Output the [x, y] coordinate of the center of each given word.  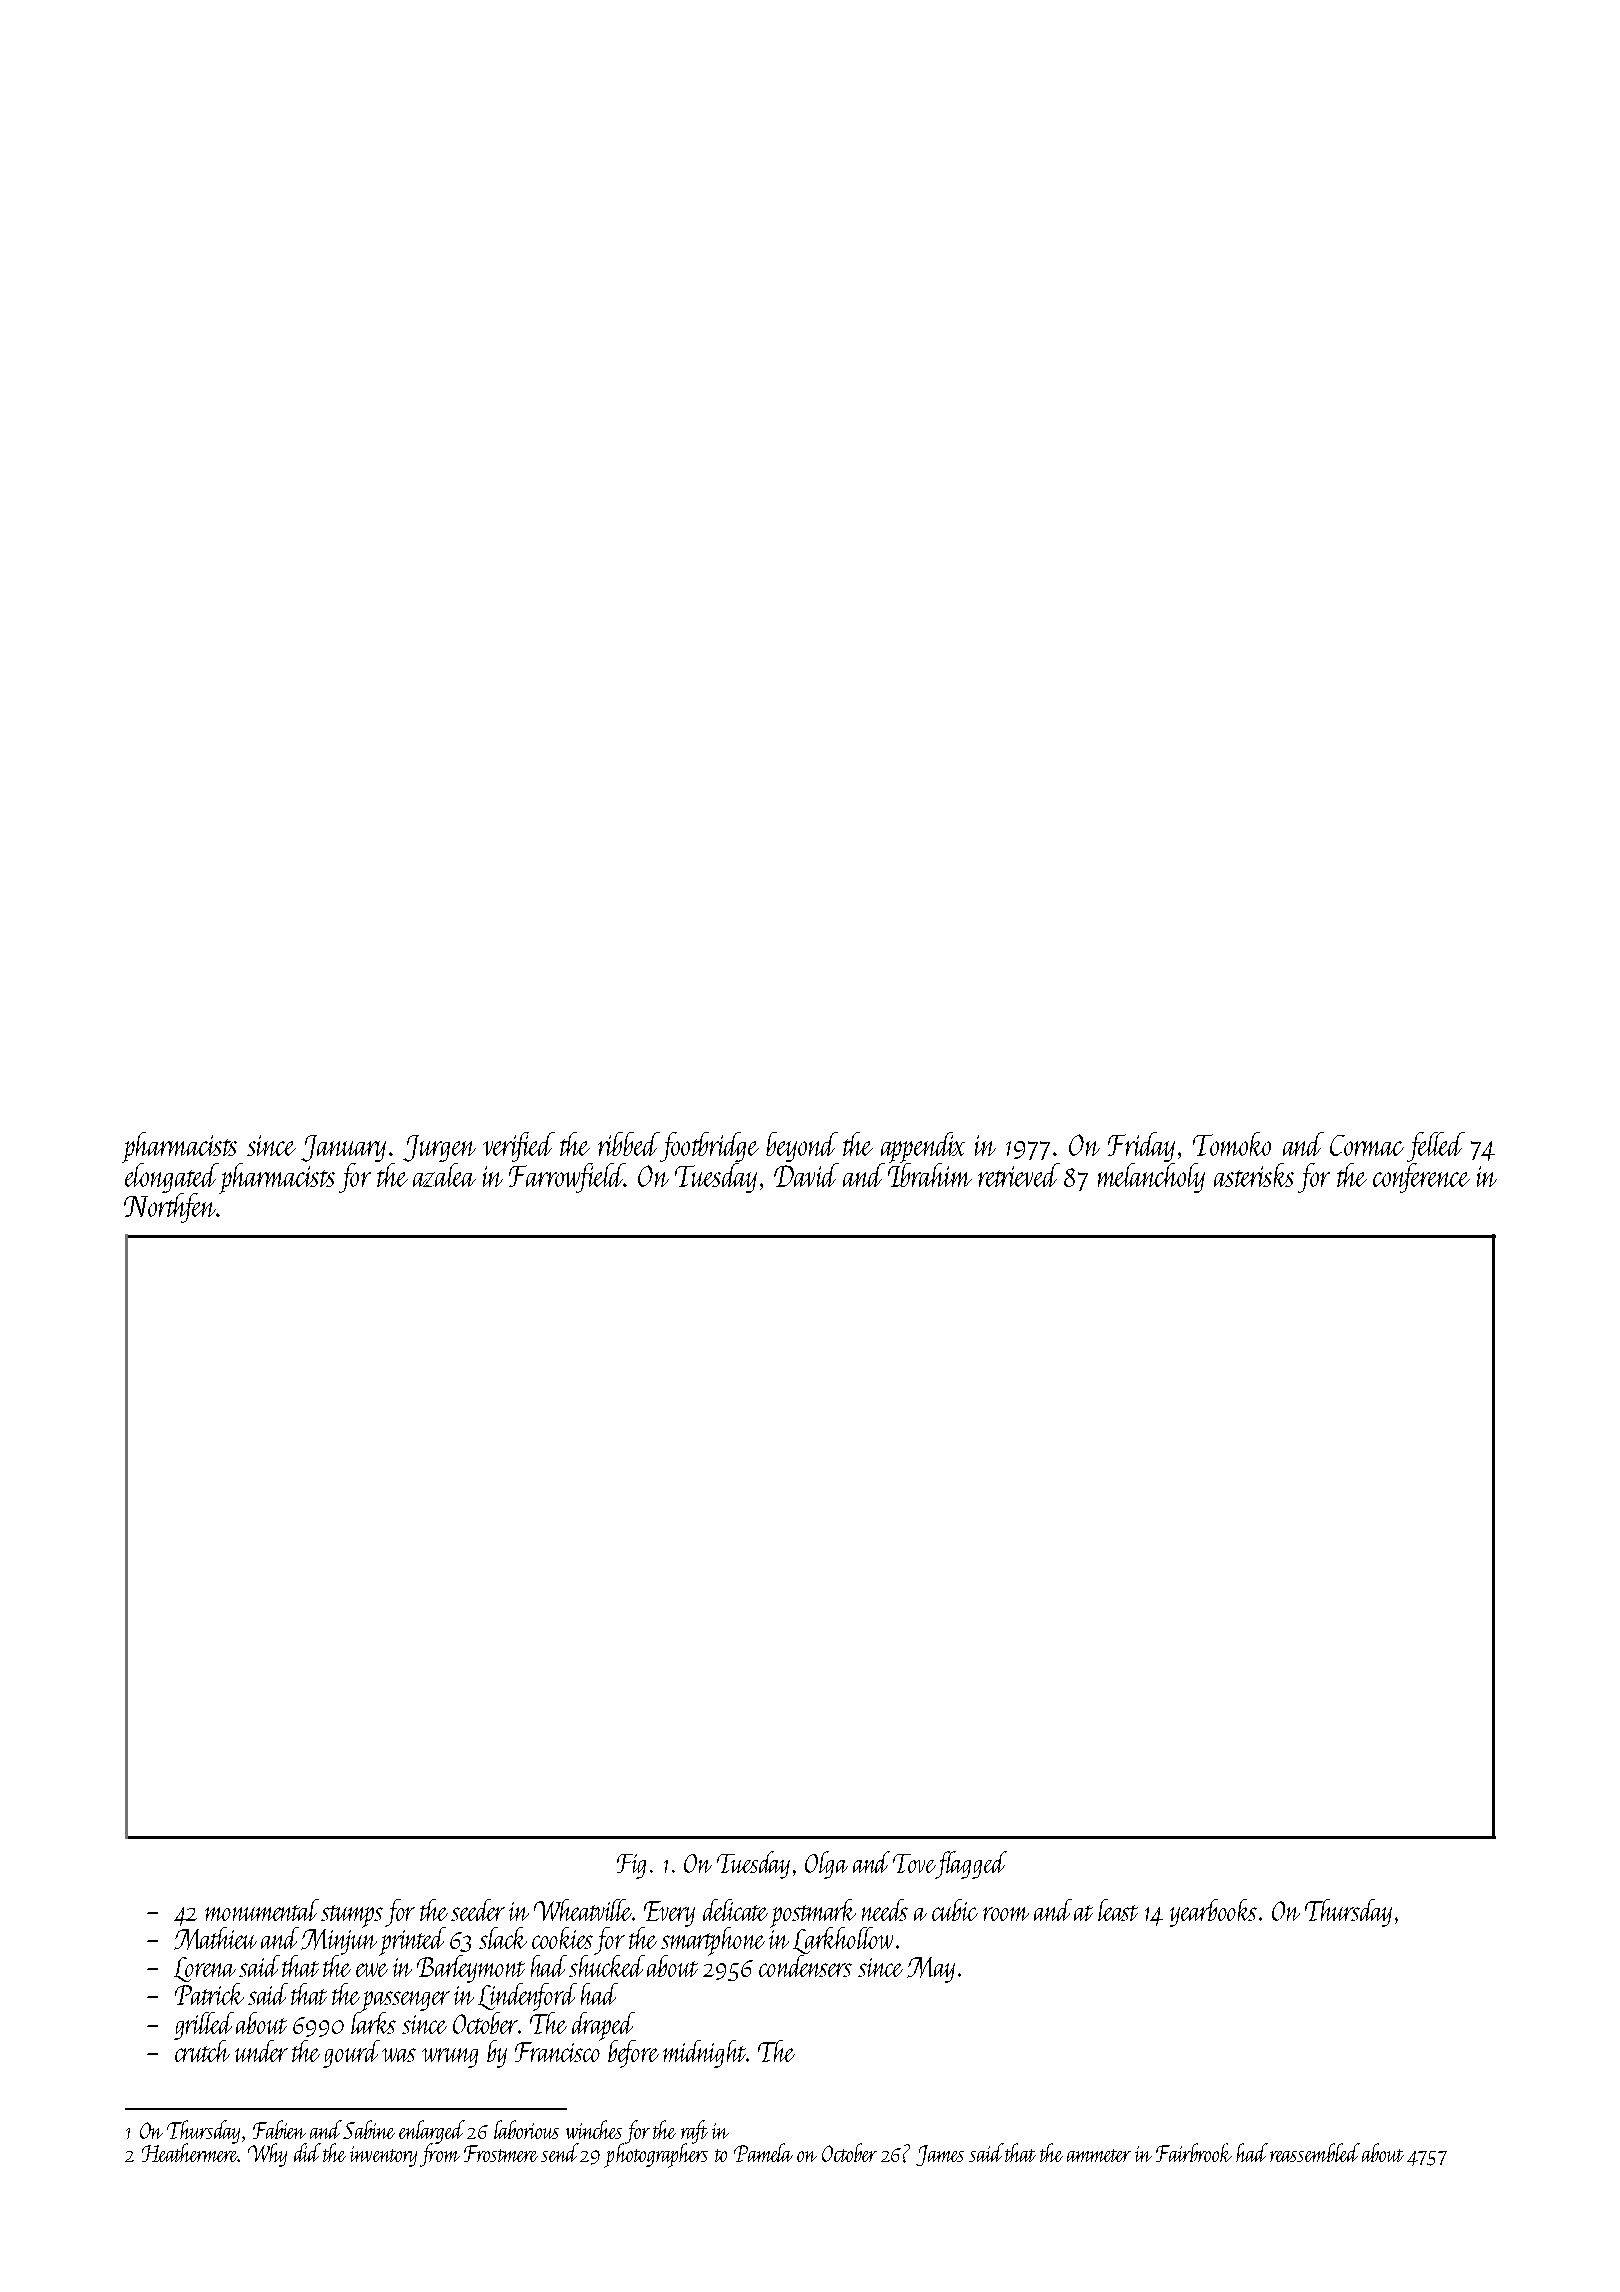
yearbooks [1213, 1913]
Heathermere [190, 2153]
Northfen [170, 1208]
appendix [923, 1147]
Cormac [1367, 1145]
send [560, 2152]
